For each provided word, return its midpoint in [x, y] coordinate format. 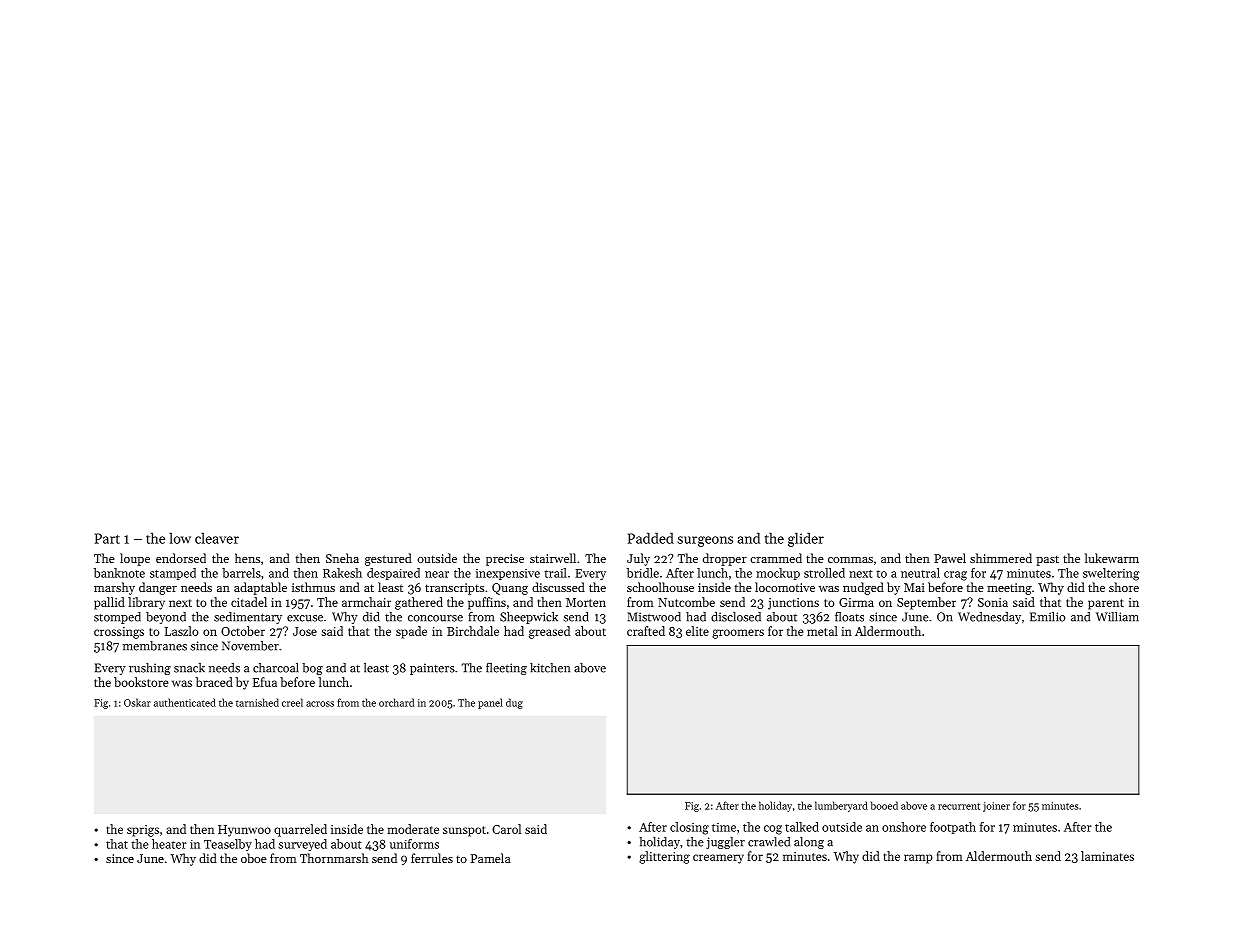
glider [806, 539]
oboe [254, 858]
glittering [664, 857]
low [180, 538]
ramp [918, 859]
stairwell [553, 558]
